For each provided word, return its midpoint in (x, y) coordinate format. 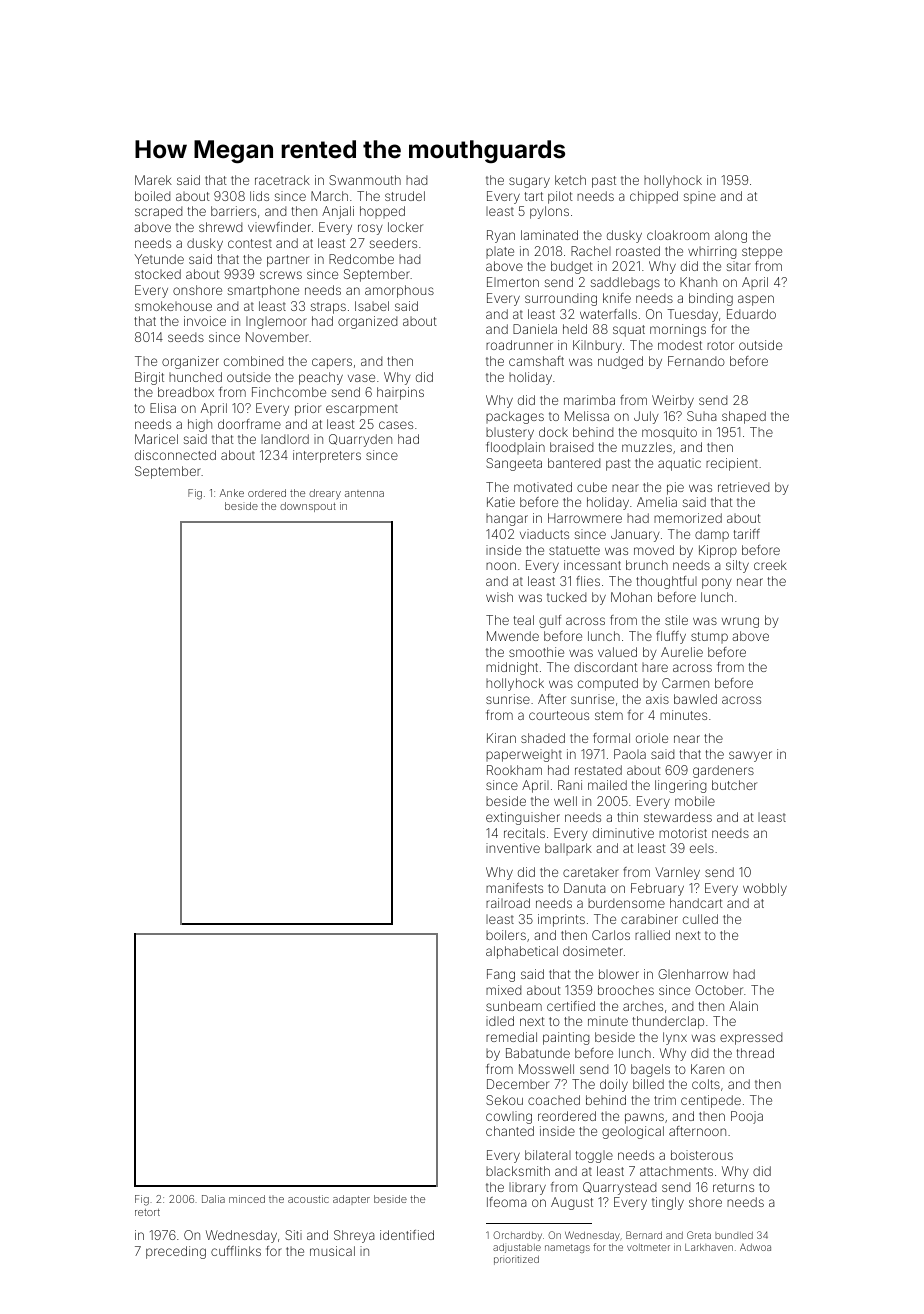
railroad (508, 903)
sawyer (750, 756)
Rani (570, 785)
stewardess (678, 817)
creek (770, 565)
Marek (153, 180)
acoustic (308, 1199)
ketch (570, 180)
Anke (232, 493)
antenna (364, 493)
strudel (405, 196)
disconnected (175, 455)
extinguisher (523, 818)
